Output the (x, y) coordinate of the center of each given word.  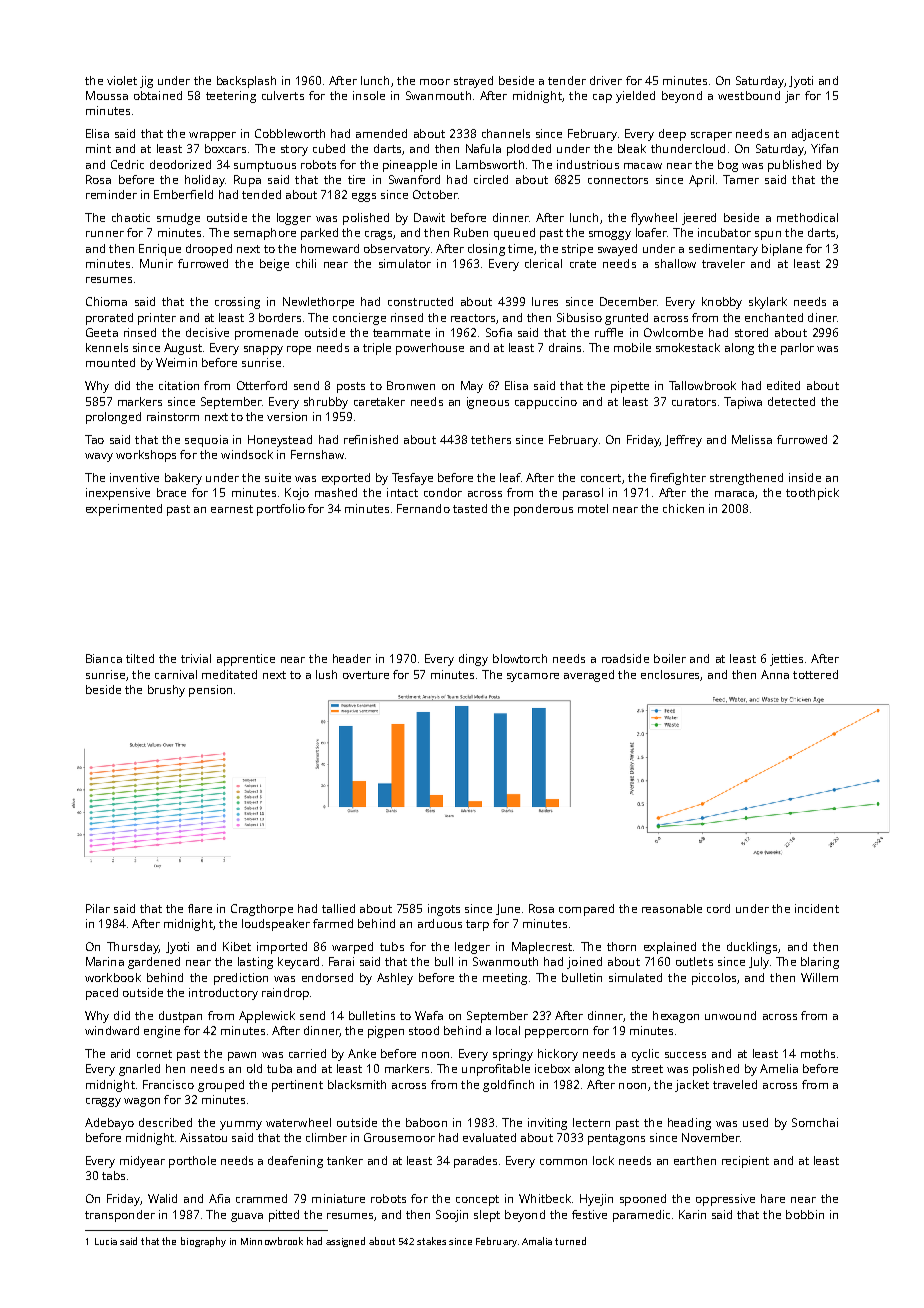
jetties (786, 660)
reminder (111, 194)
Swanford (414, 179)
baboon (426, 1122)
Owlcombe (673, 332)
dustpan (180, 1017)
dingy (473, 660)
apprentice (246, 660)
